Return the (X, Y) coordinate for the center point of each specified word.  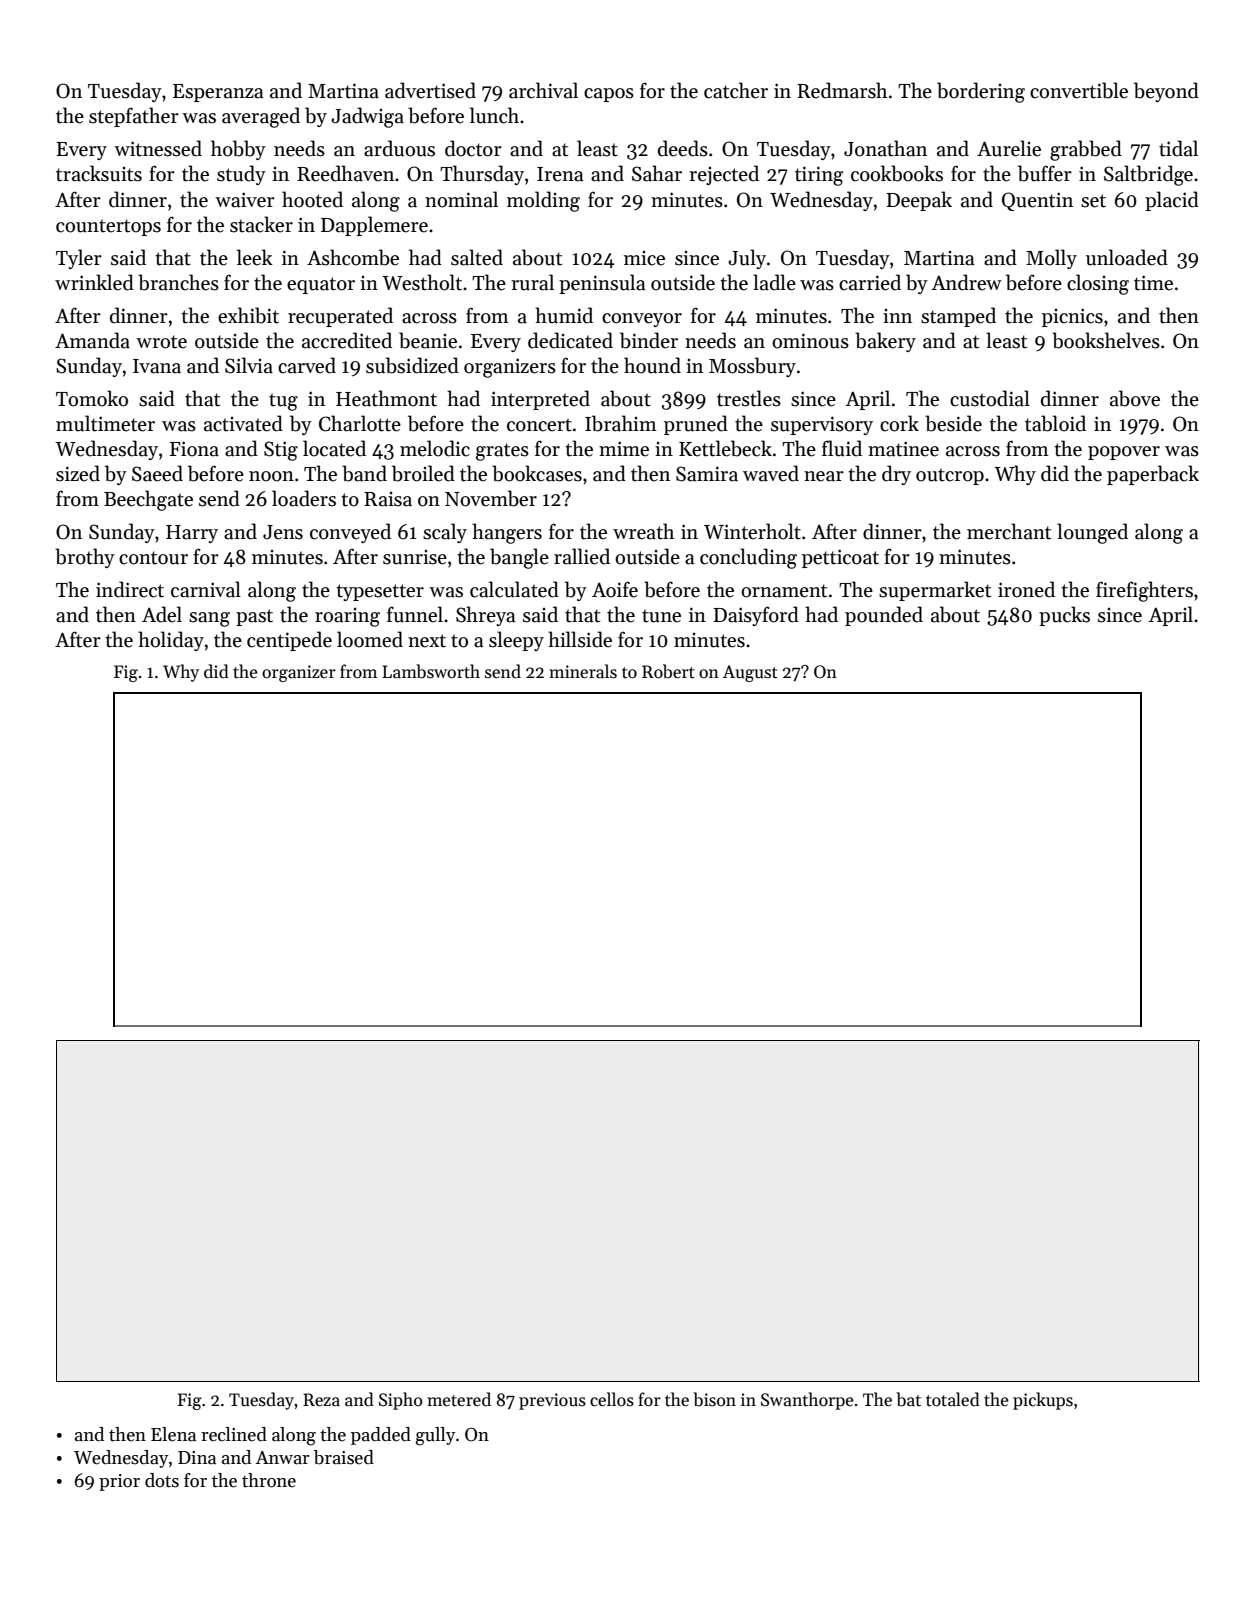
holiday (171, 641)
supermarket (935, 591)
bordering (981, 92)
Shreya (486, 616)
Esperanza (218, 93)
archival (543, 90)
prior (119, 1482)
